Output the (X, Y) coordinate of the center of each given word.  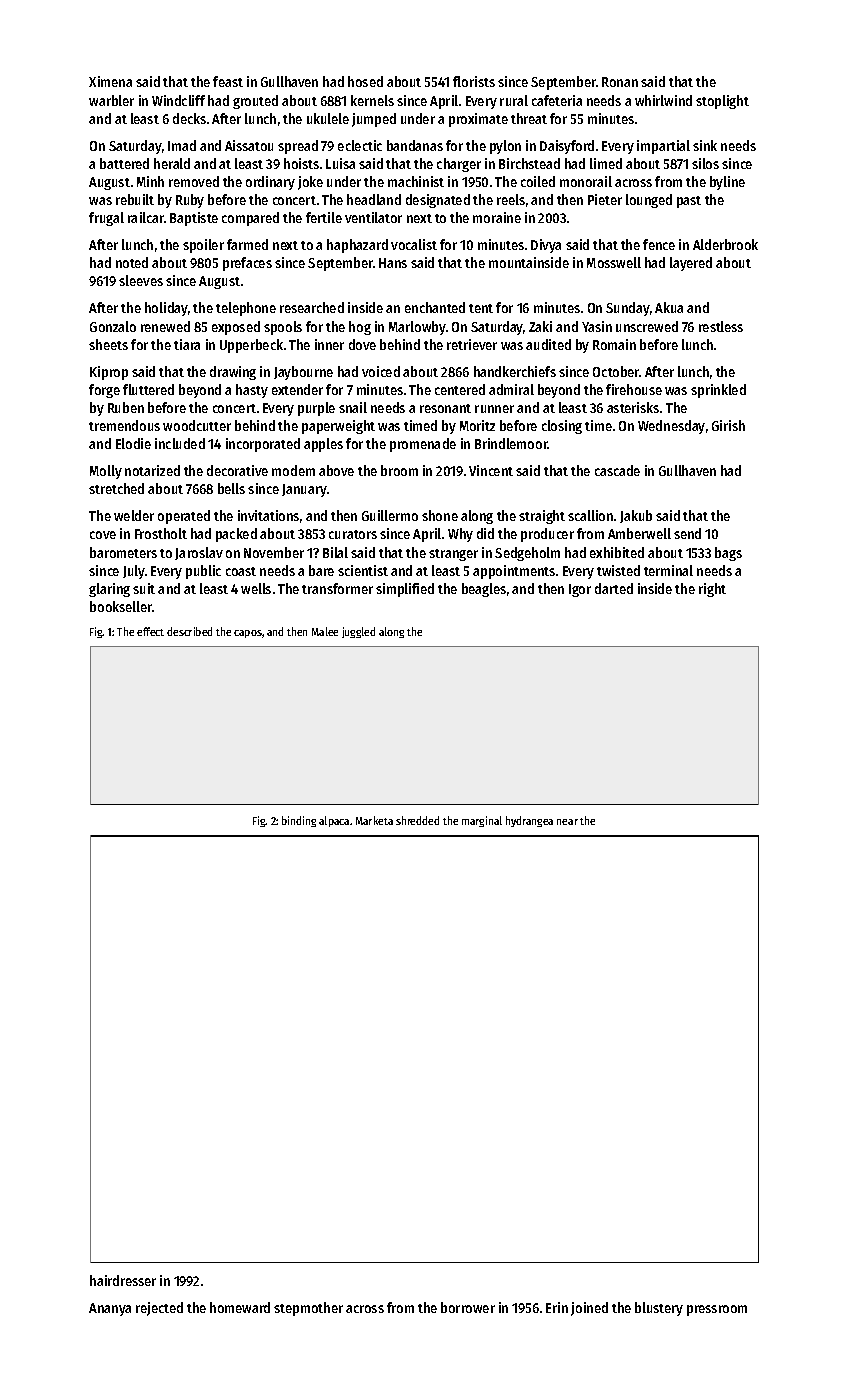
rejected (159, 1309)
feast (228, 81)
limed (606, 163)
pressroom (717, 1310)
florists (474, 81)
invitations (268, 515)
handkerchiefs (515, 371)
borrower (468, 1307)
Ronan (620, 82)
